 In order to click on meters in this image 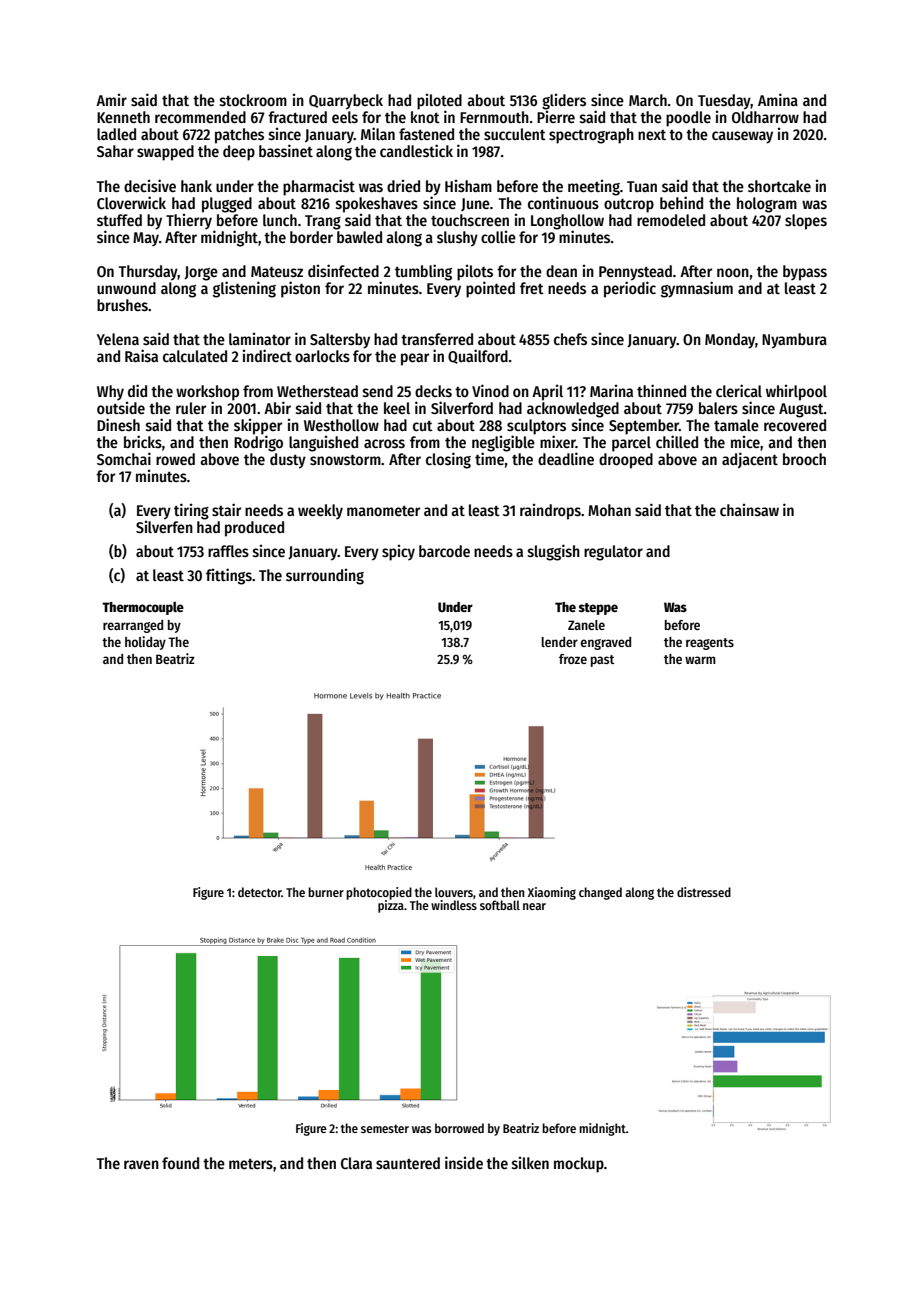, I will do `click(251, 1164)`.
